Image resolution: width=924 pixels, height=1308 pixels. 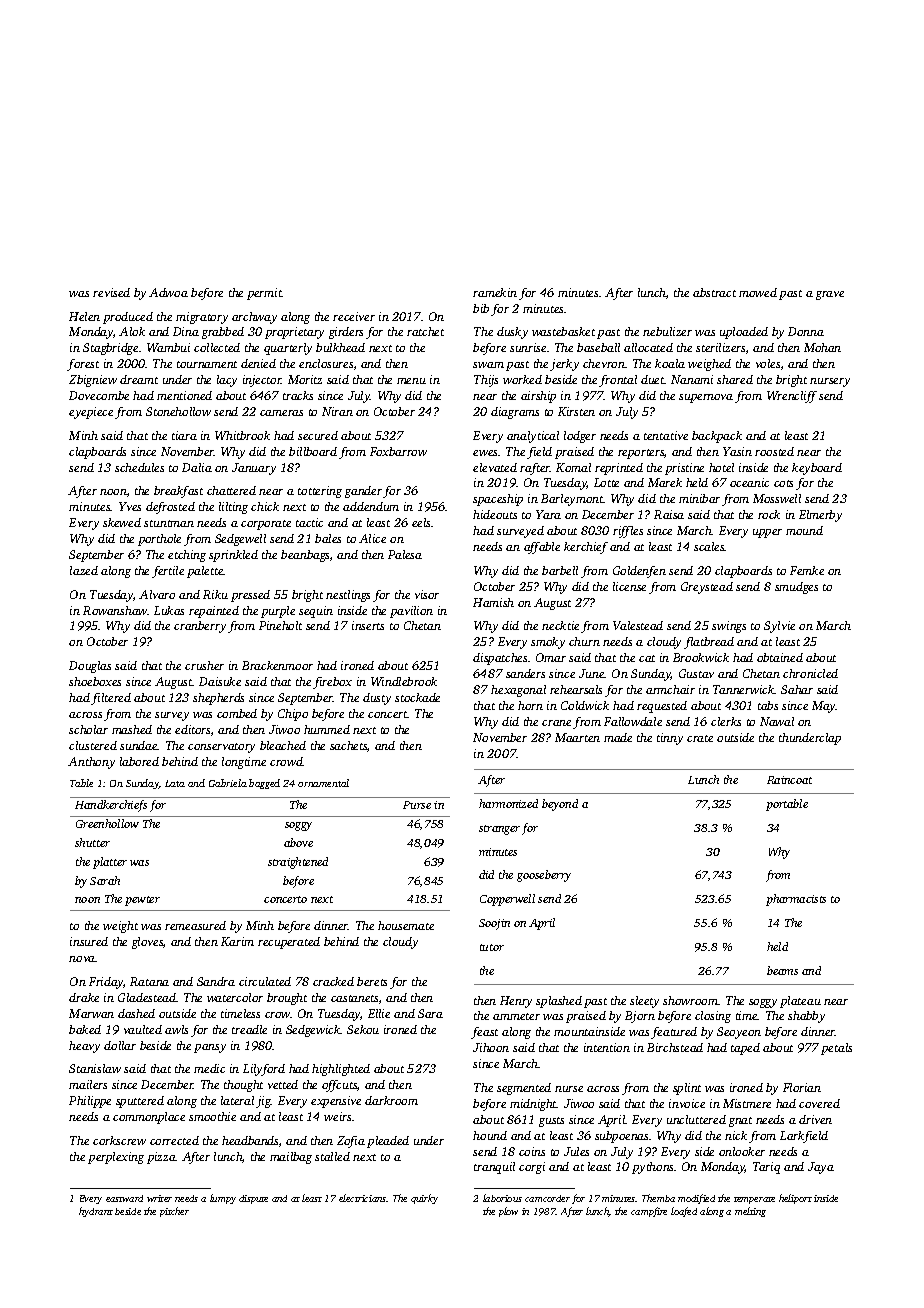 I want to click on bagged, so click(x=264, y=784).
